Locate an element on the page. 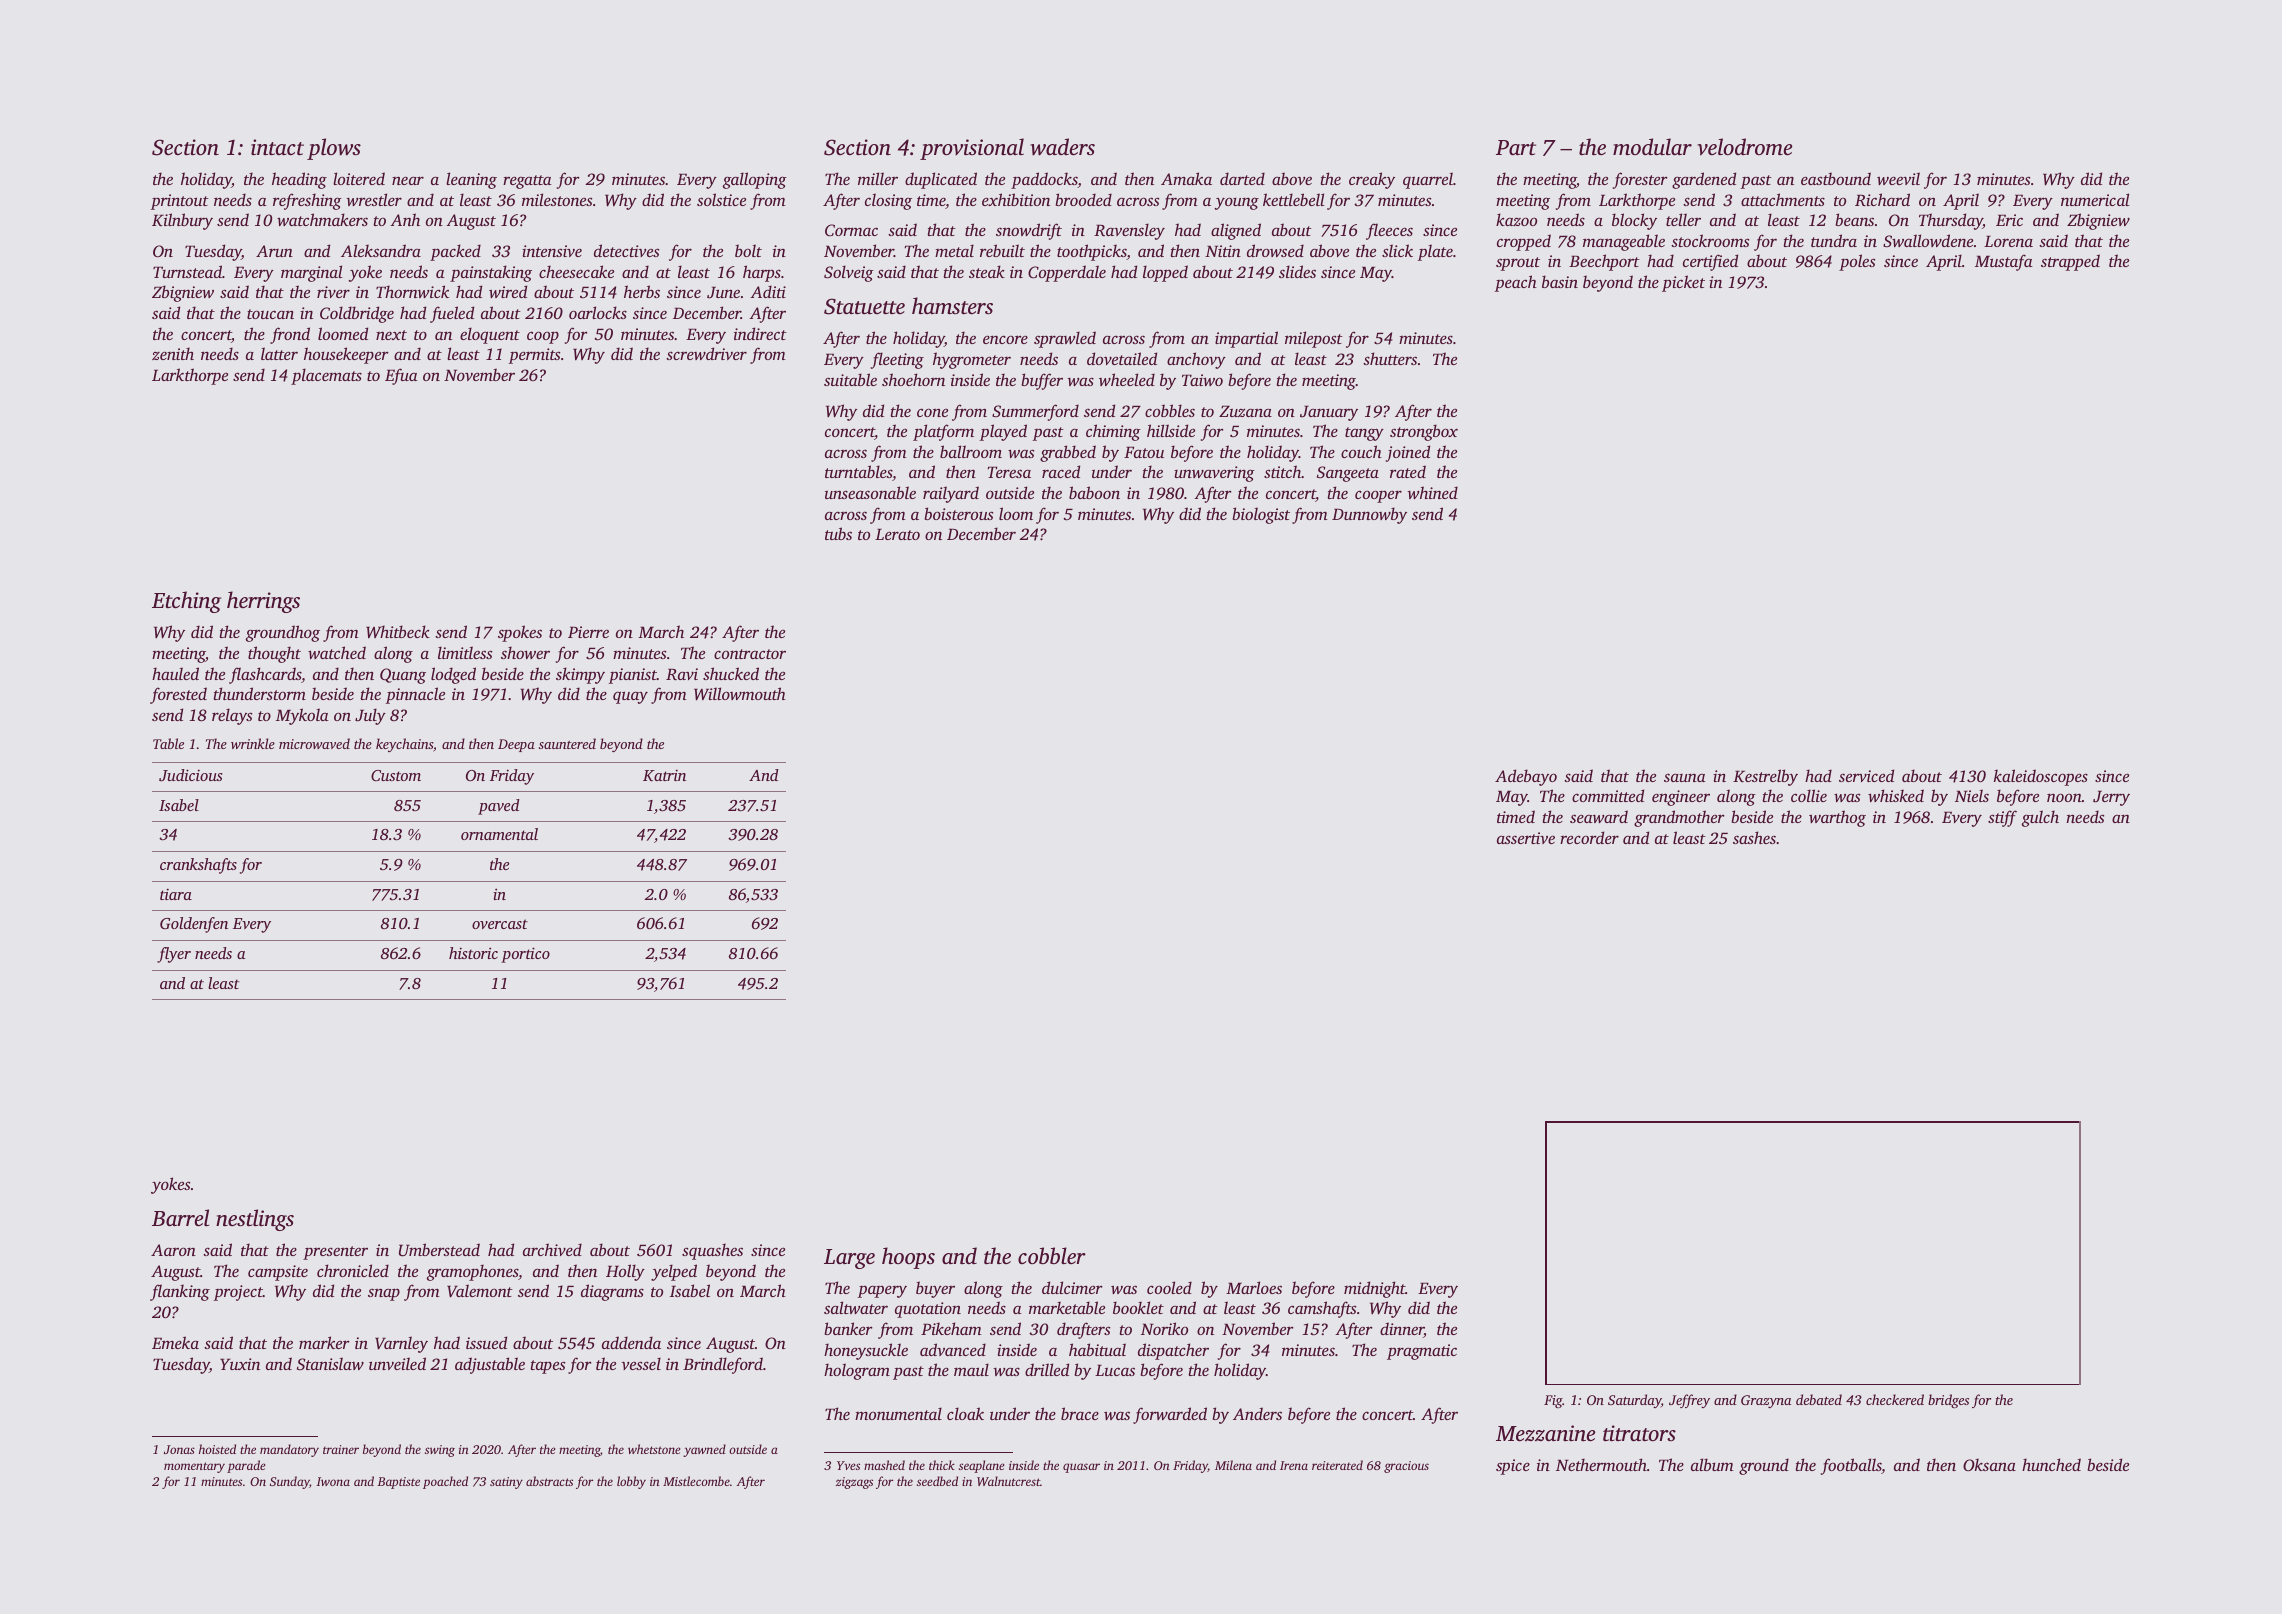  lopped is located at coordinates (1165, 273).
